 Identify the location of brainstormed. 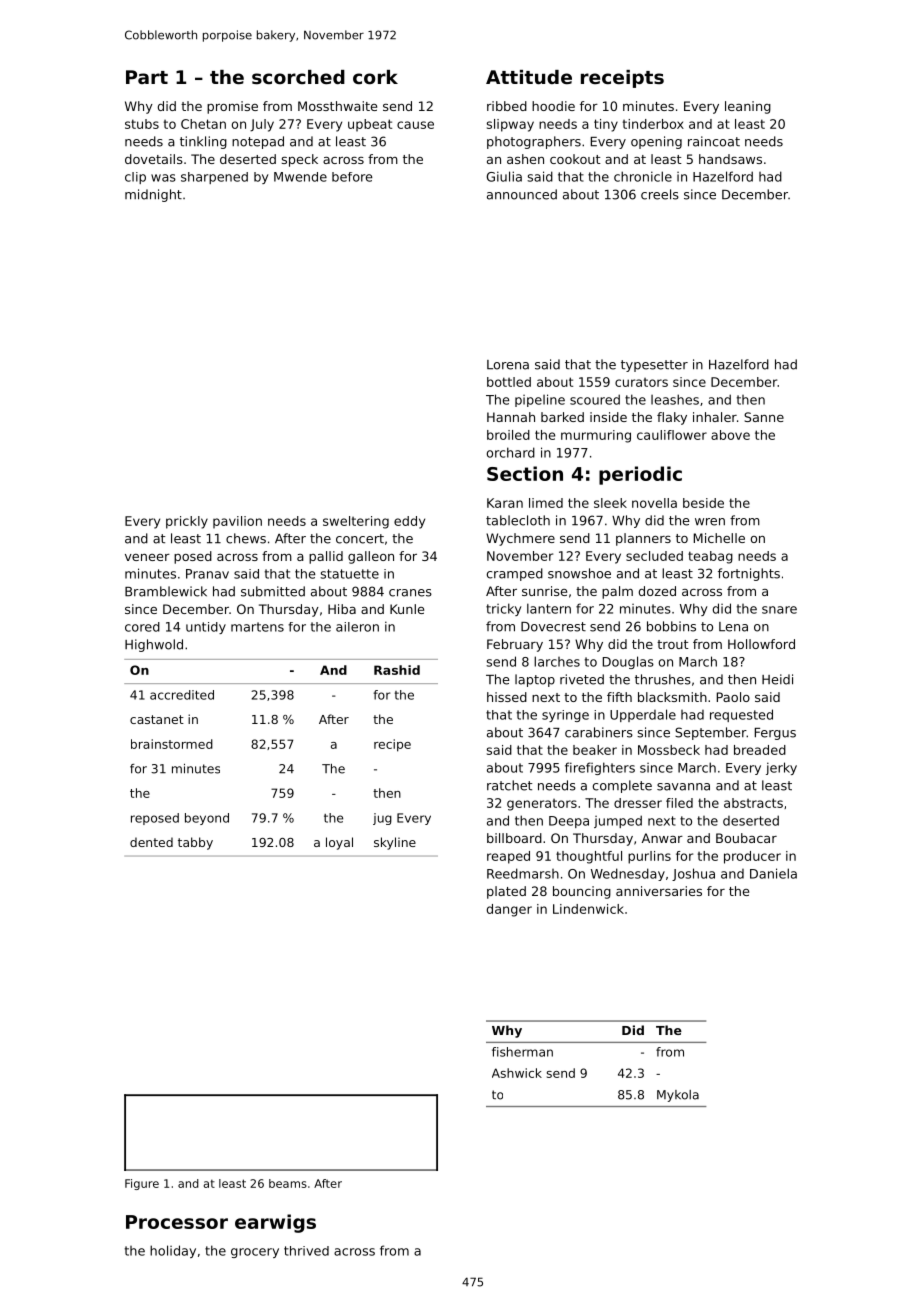
(172, 744).
